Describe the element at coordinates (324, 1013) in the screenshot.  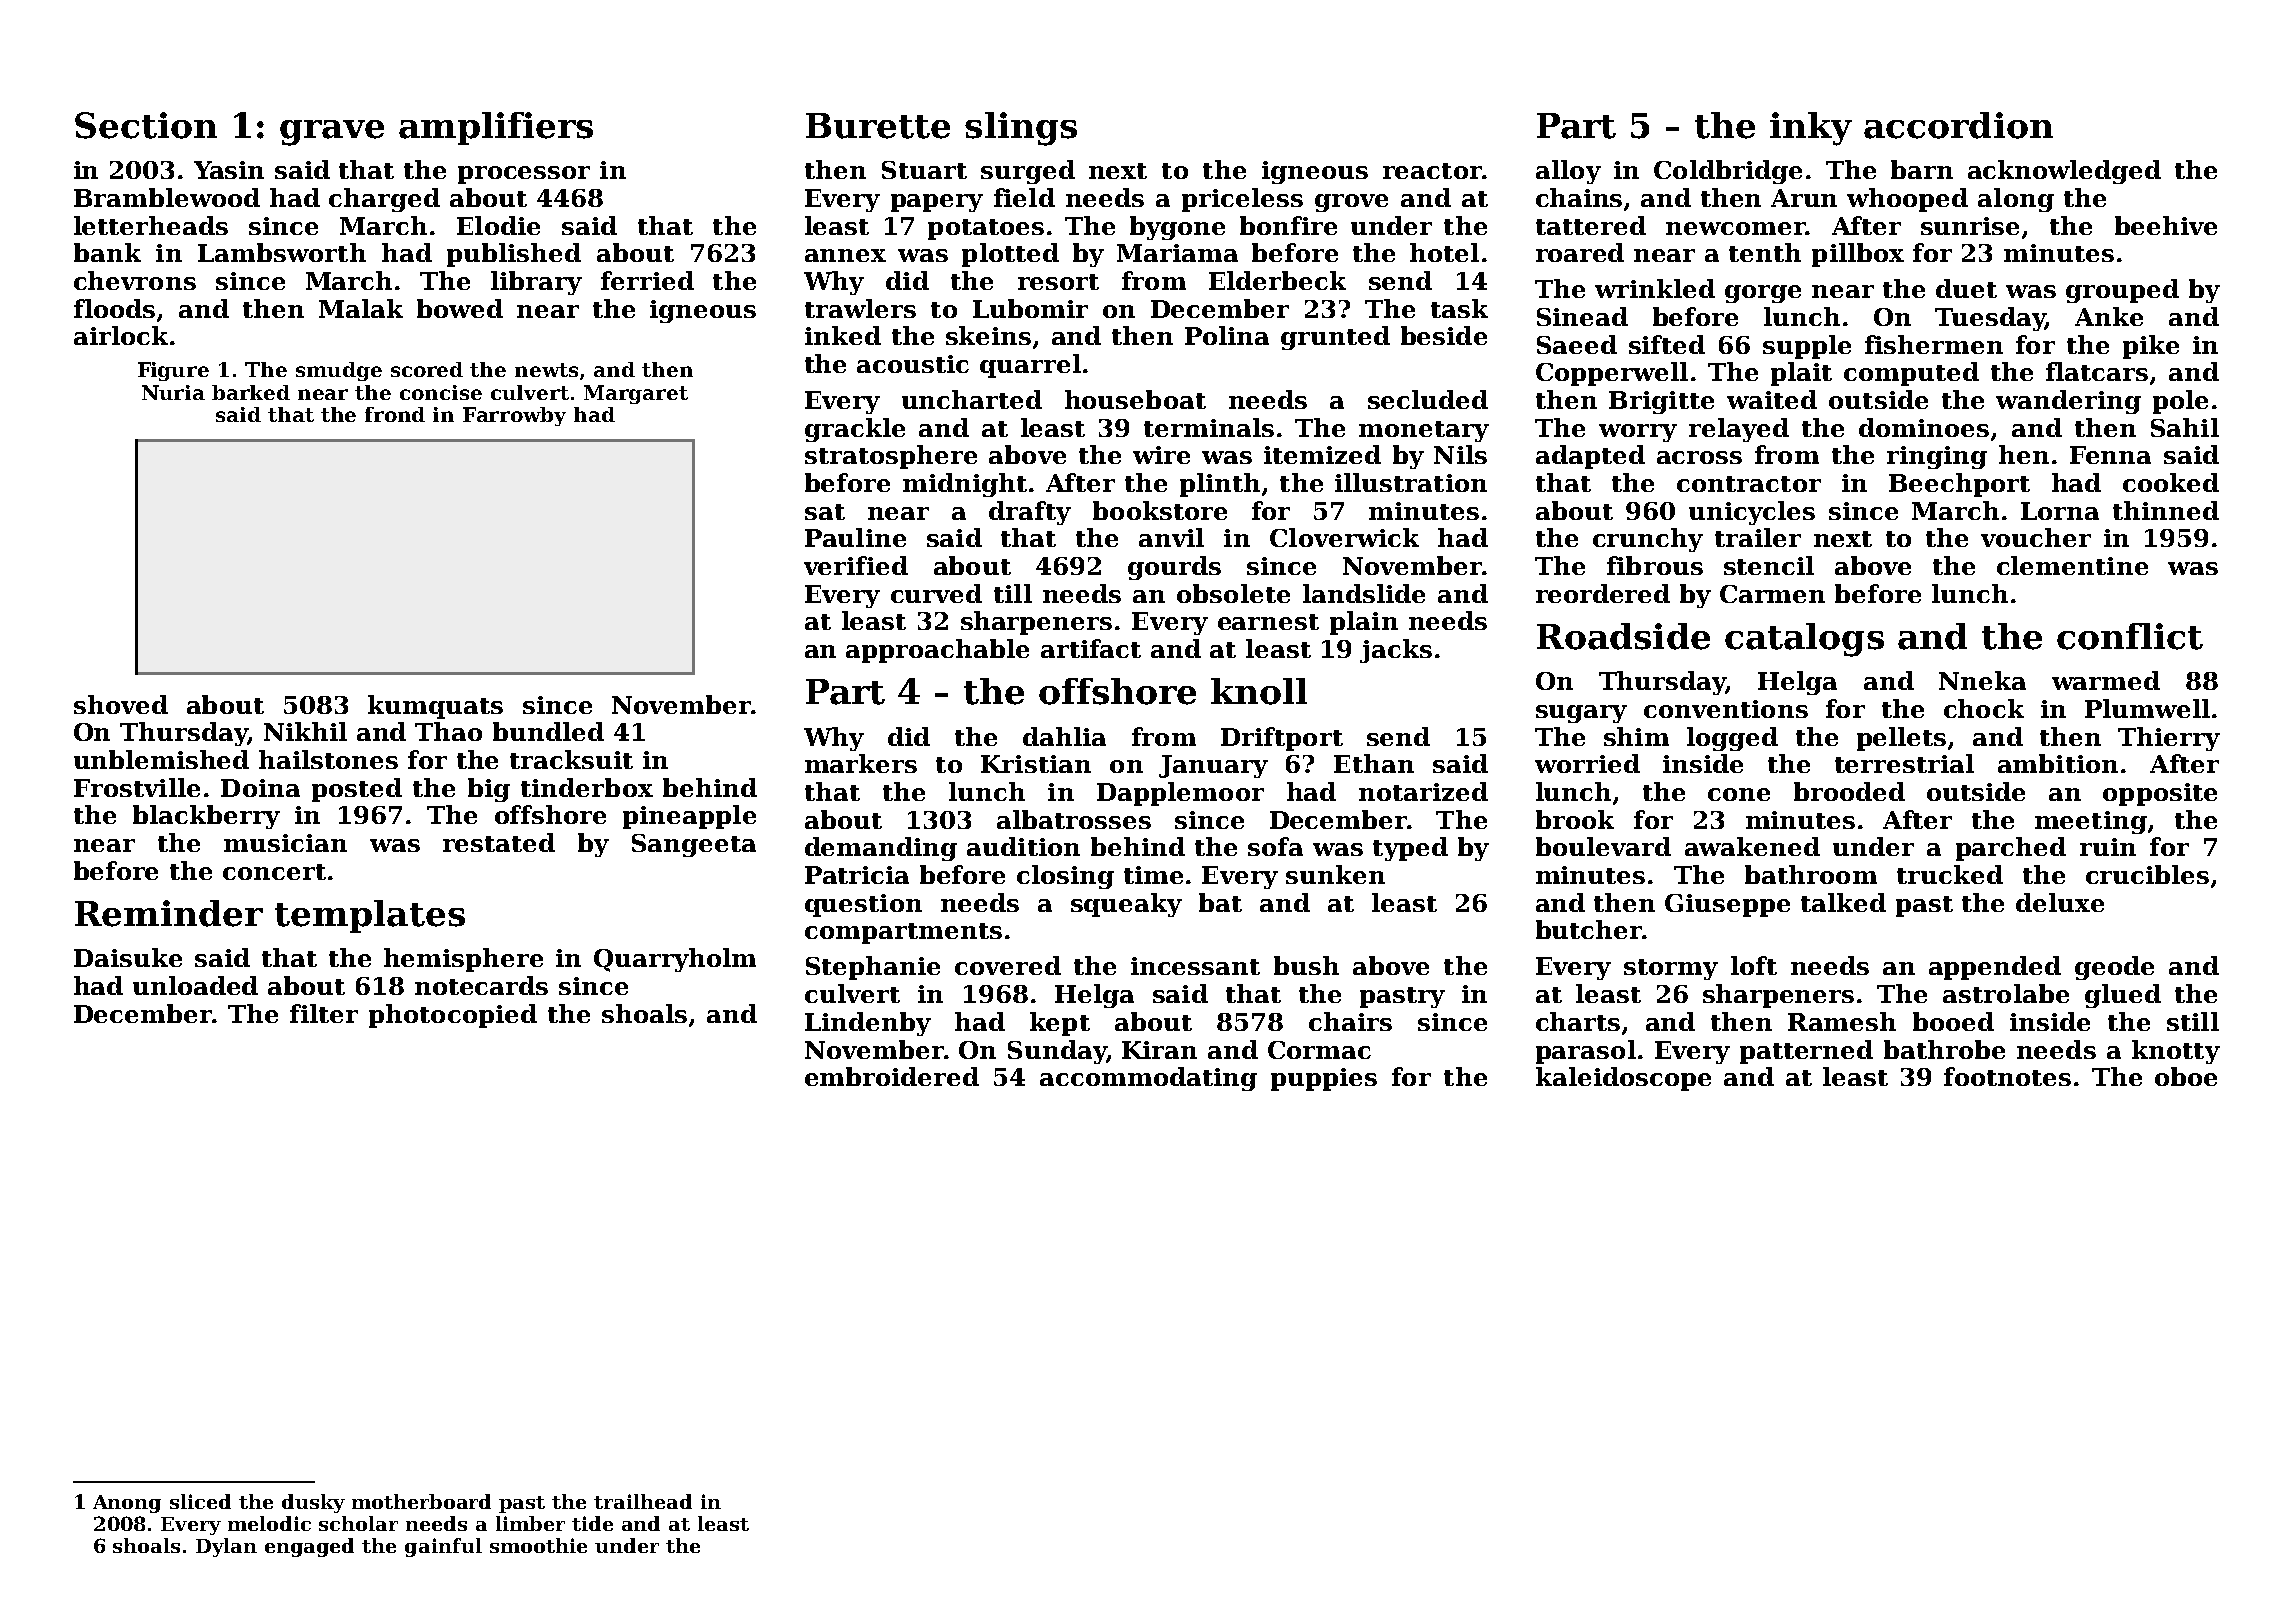
I see `filter` at that location.
